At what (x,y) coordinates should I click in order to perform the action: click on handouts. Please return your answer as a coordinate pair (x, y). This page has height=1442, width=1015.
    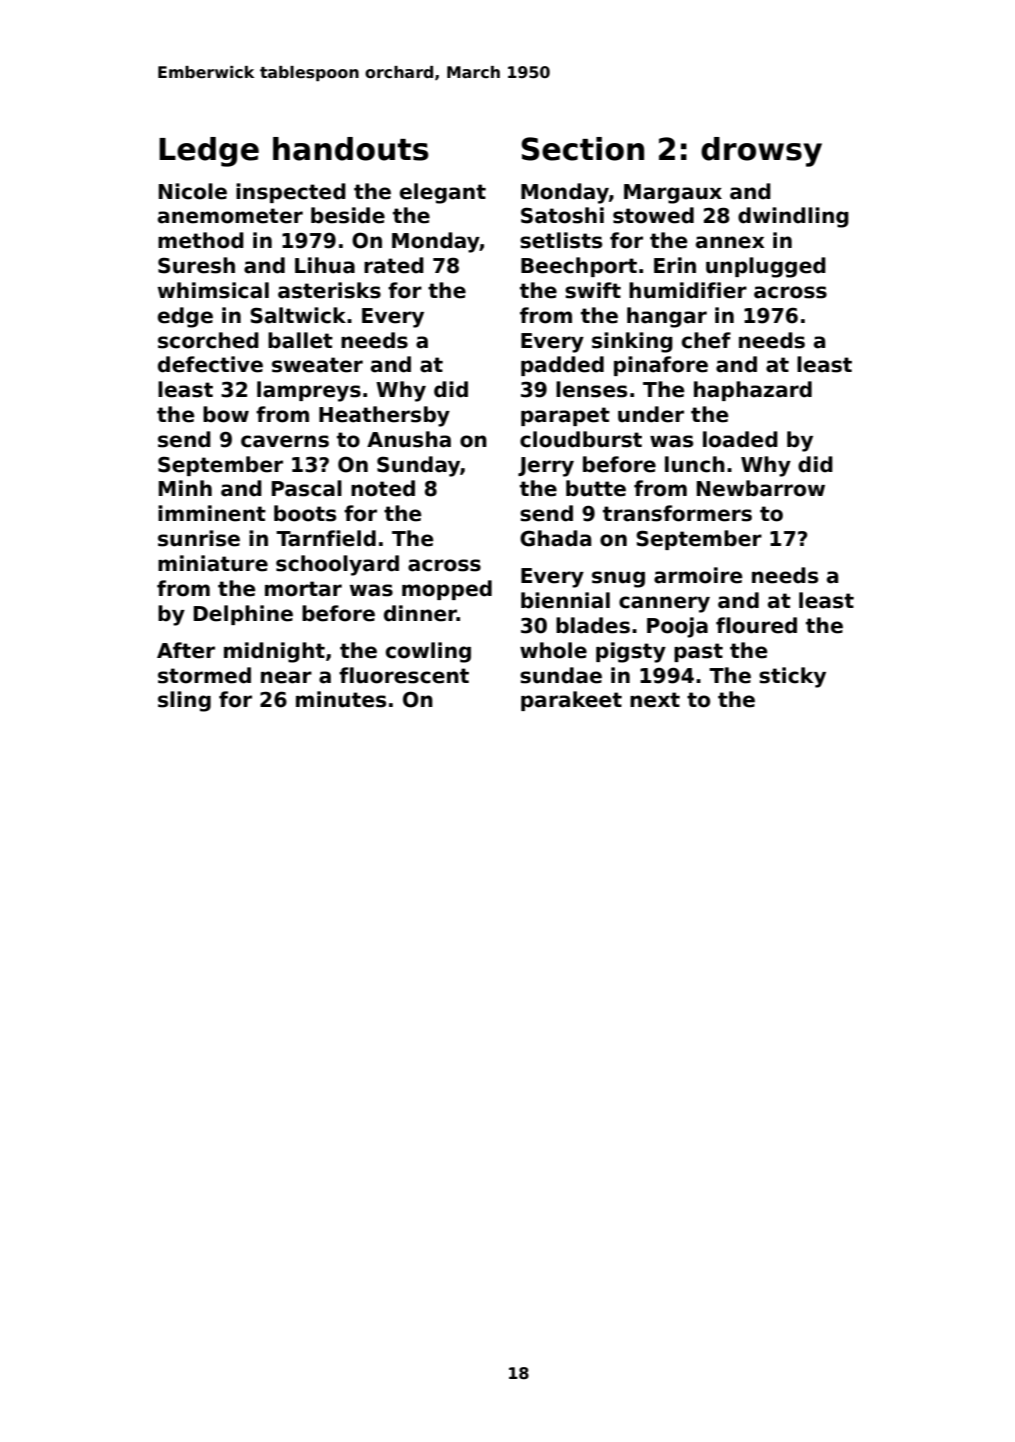
    Looking at the image, I should click on (350, 149).
